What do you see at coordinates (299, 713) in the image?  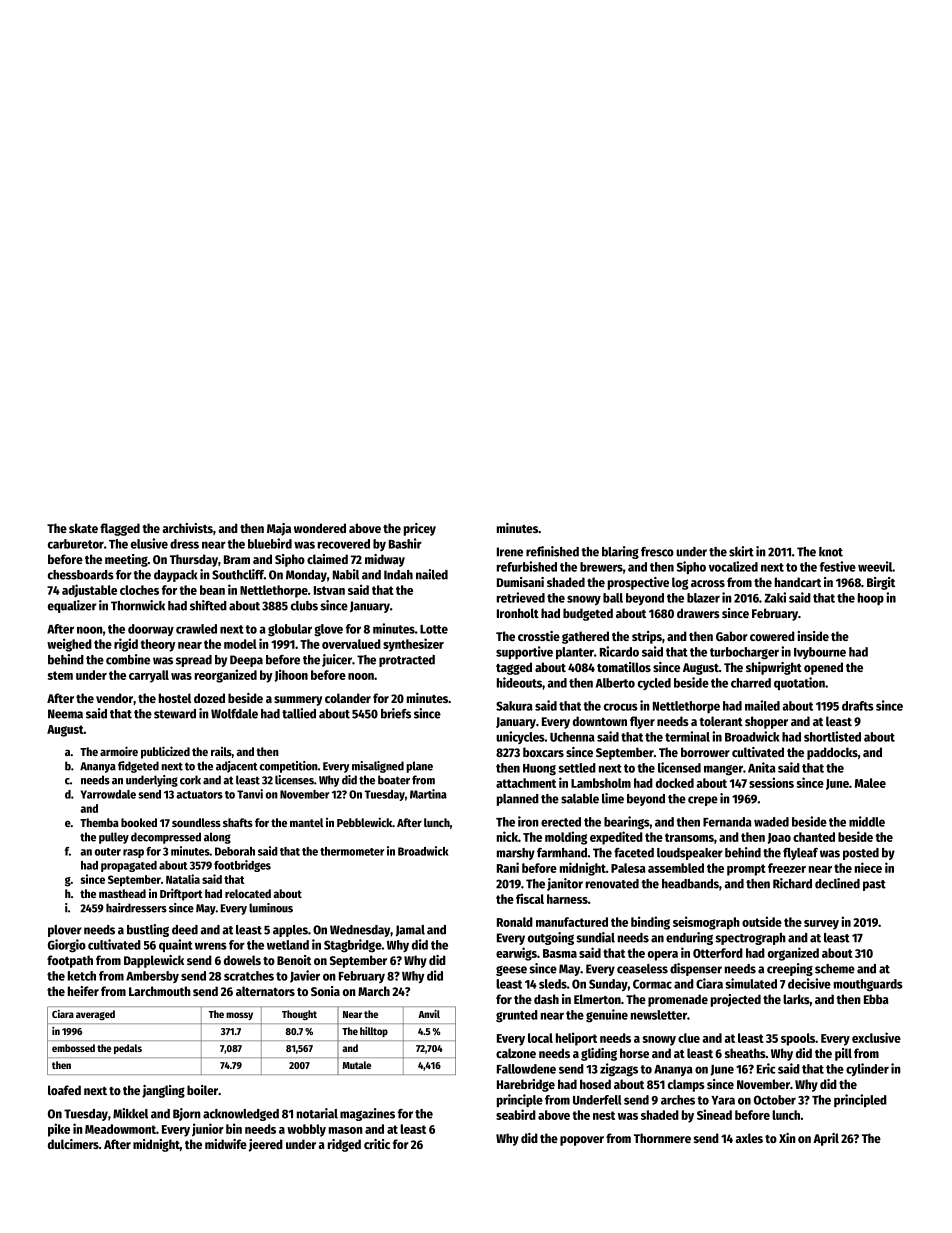 I see `tallied` at bounding box center [299, 713].
